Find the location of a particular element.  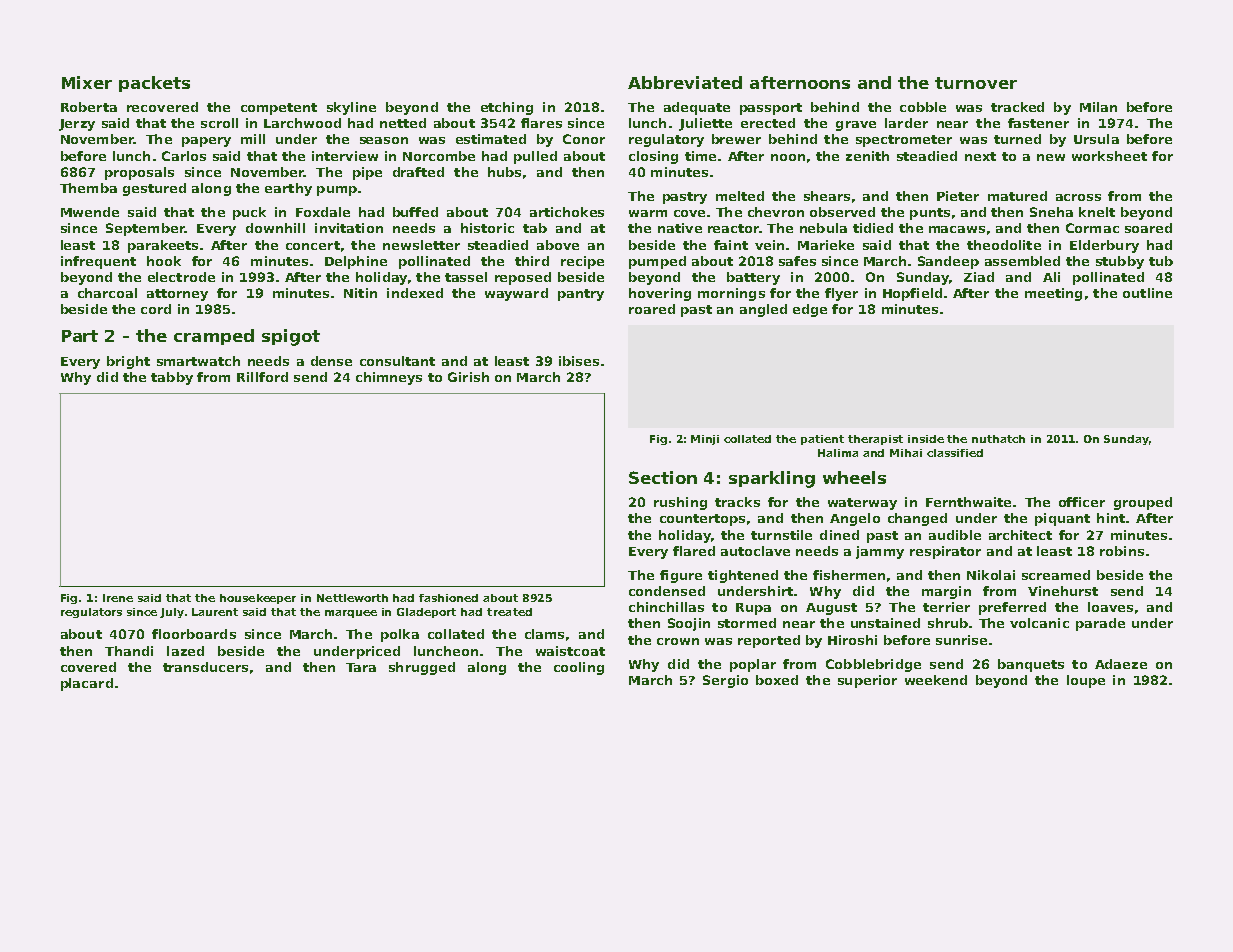

inside is located at coordinates (926, 439).
